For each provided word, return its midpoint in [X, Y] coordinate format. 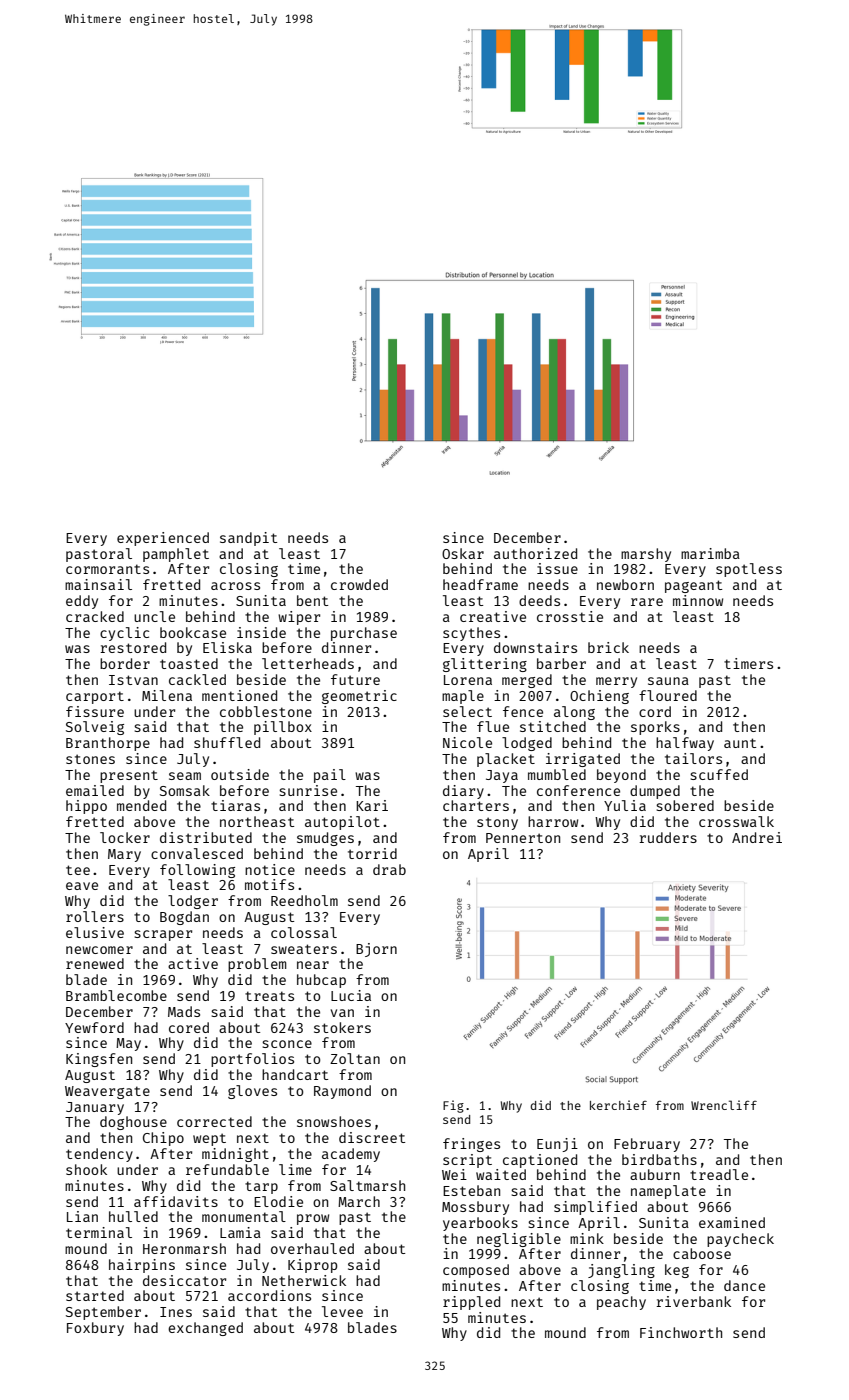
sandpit [248, 539]
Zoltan [355, 1058]
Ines [176, 1312]
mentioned [239, 695]
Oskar [463, 553]
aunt [740, 743]
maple [463, 697]
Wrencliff [724, 1105]
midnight [235, 1155]
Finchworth [681, 1332]
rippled [471, 1303]
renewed [95, 963]
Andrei [757, 837]
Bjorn [376, 950]
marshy [646, 555]
